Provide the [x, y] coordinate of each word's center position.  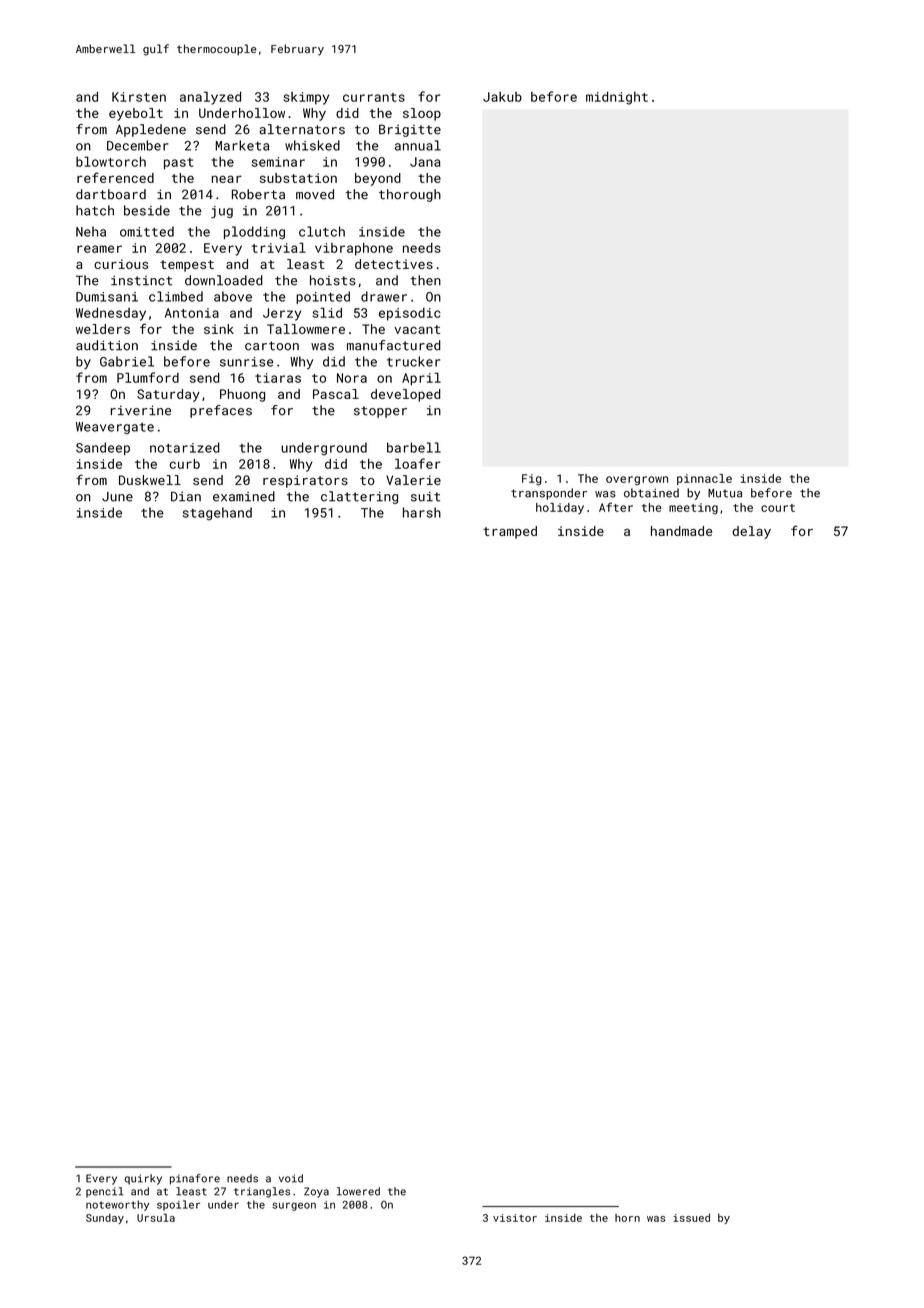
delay [751, 532]
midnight [617, 98]
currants [374, 97]
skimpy [306, 98]
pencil [105, 1192]
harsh [422, 512]
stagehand [217, 514]
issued [691, 1218]
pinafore [195, 1179]
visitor [515, 1218]
